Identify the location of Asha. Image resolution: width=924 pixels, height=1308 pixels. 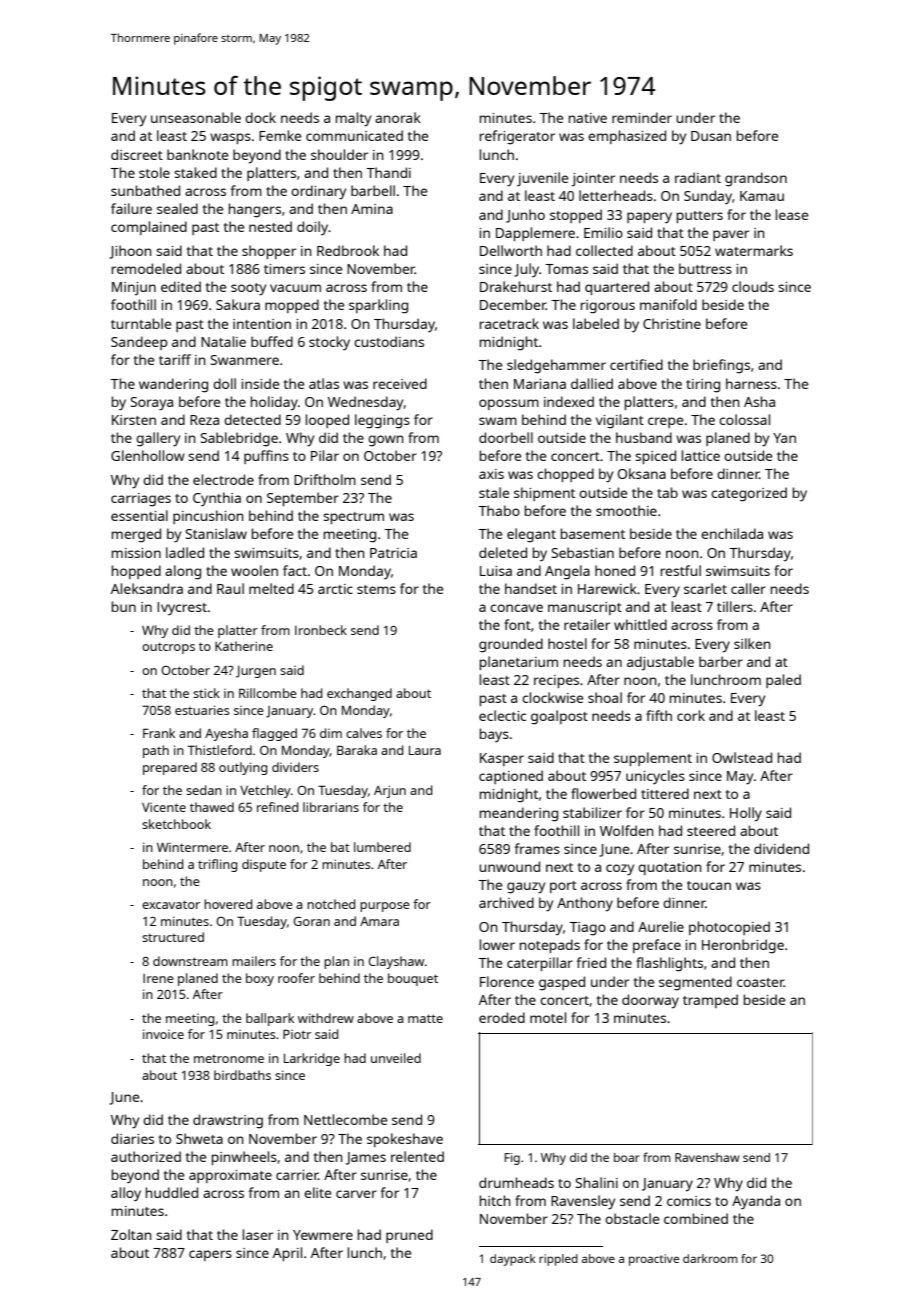
(759, 401).
